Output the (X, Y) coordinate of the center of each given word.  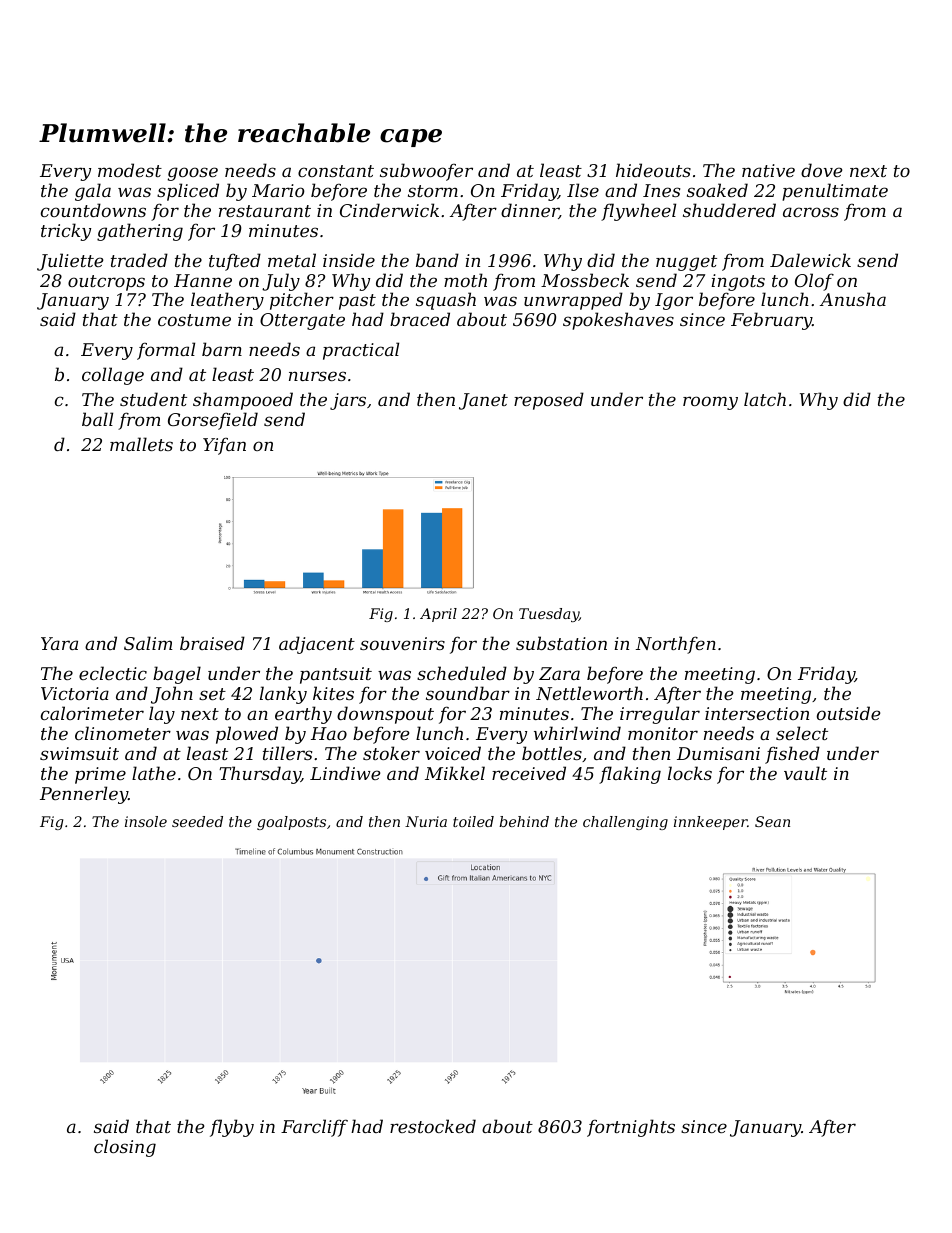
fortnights (631, 1128)
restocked (433, 1126)
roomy (710, 403)
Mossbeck (585, 280)
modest (130, 170)
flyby (232, 1128)
